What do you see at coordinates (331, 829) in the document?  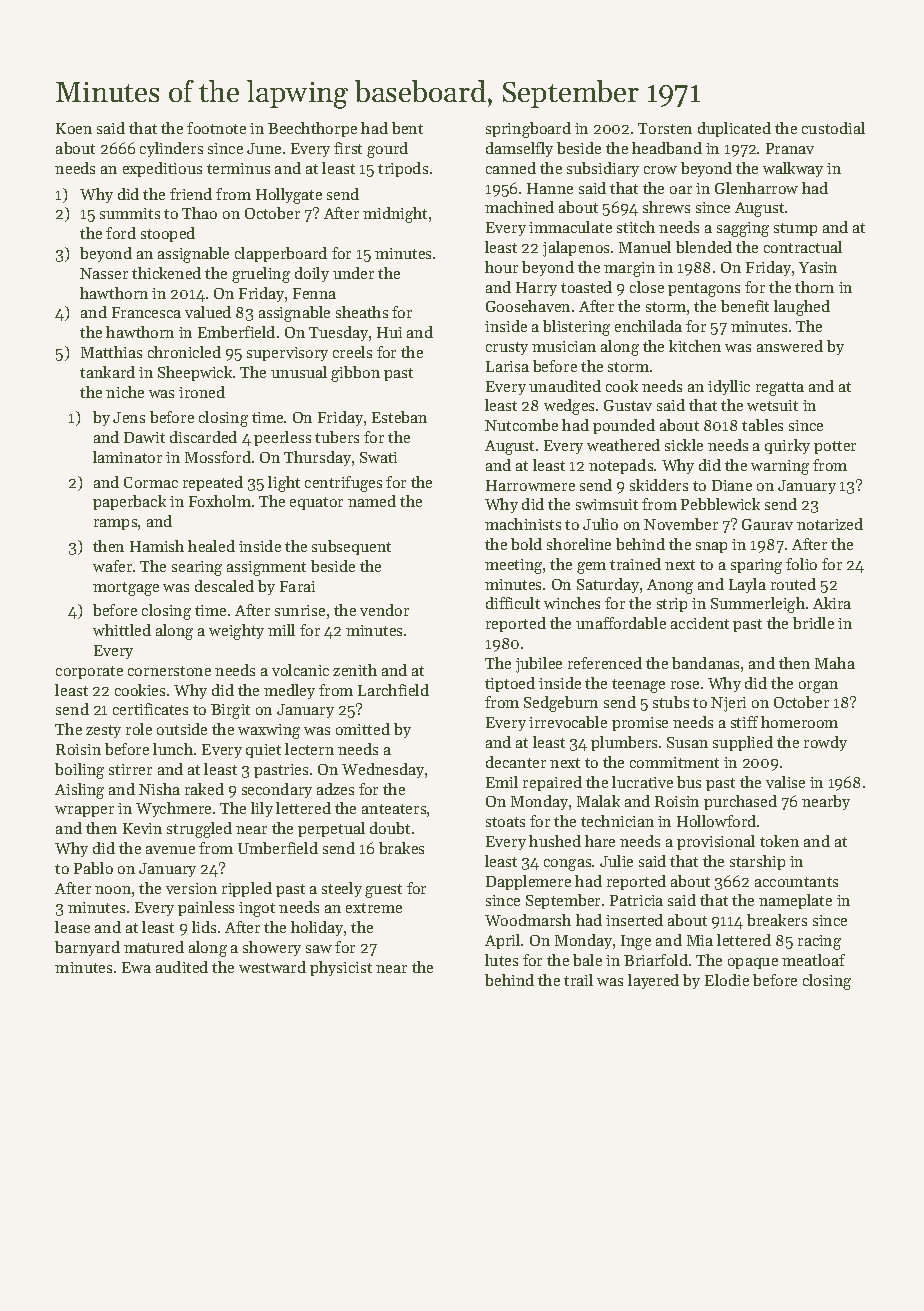 I see `perpetual` at bounding box center [331, 829].
